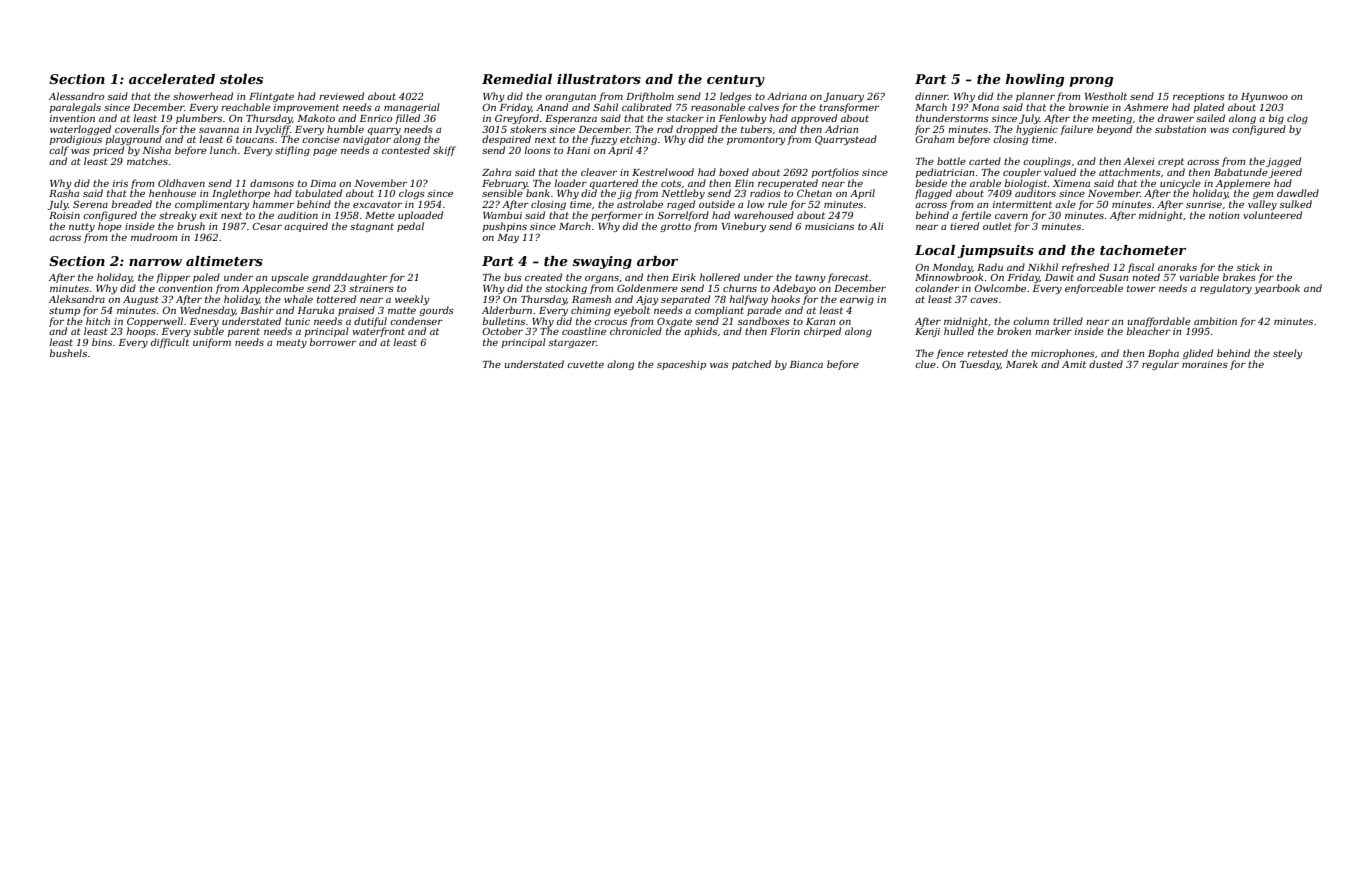  I want to click on loader, so click(570, 183).
